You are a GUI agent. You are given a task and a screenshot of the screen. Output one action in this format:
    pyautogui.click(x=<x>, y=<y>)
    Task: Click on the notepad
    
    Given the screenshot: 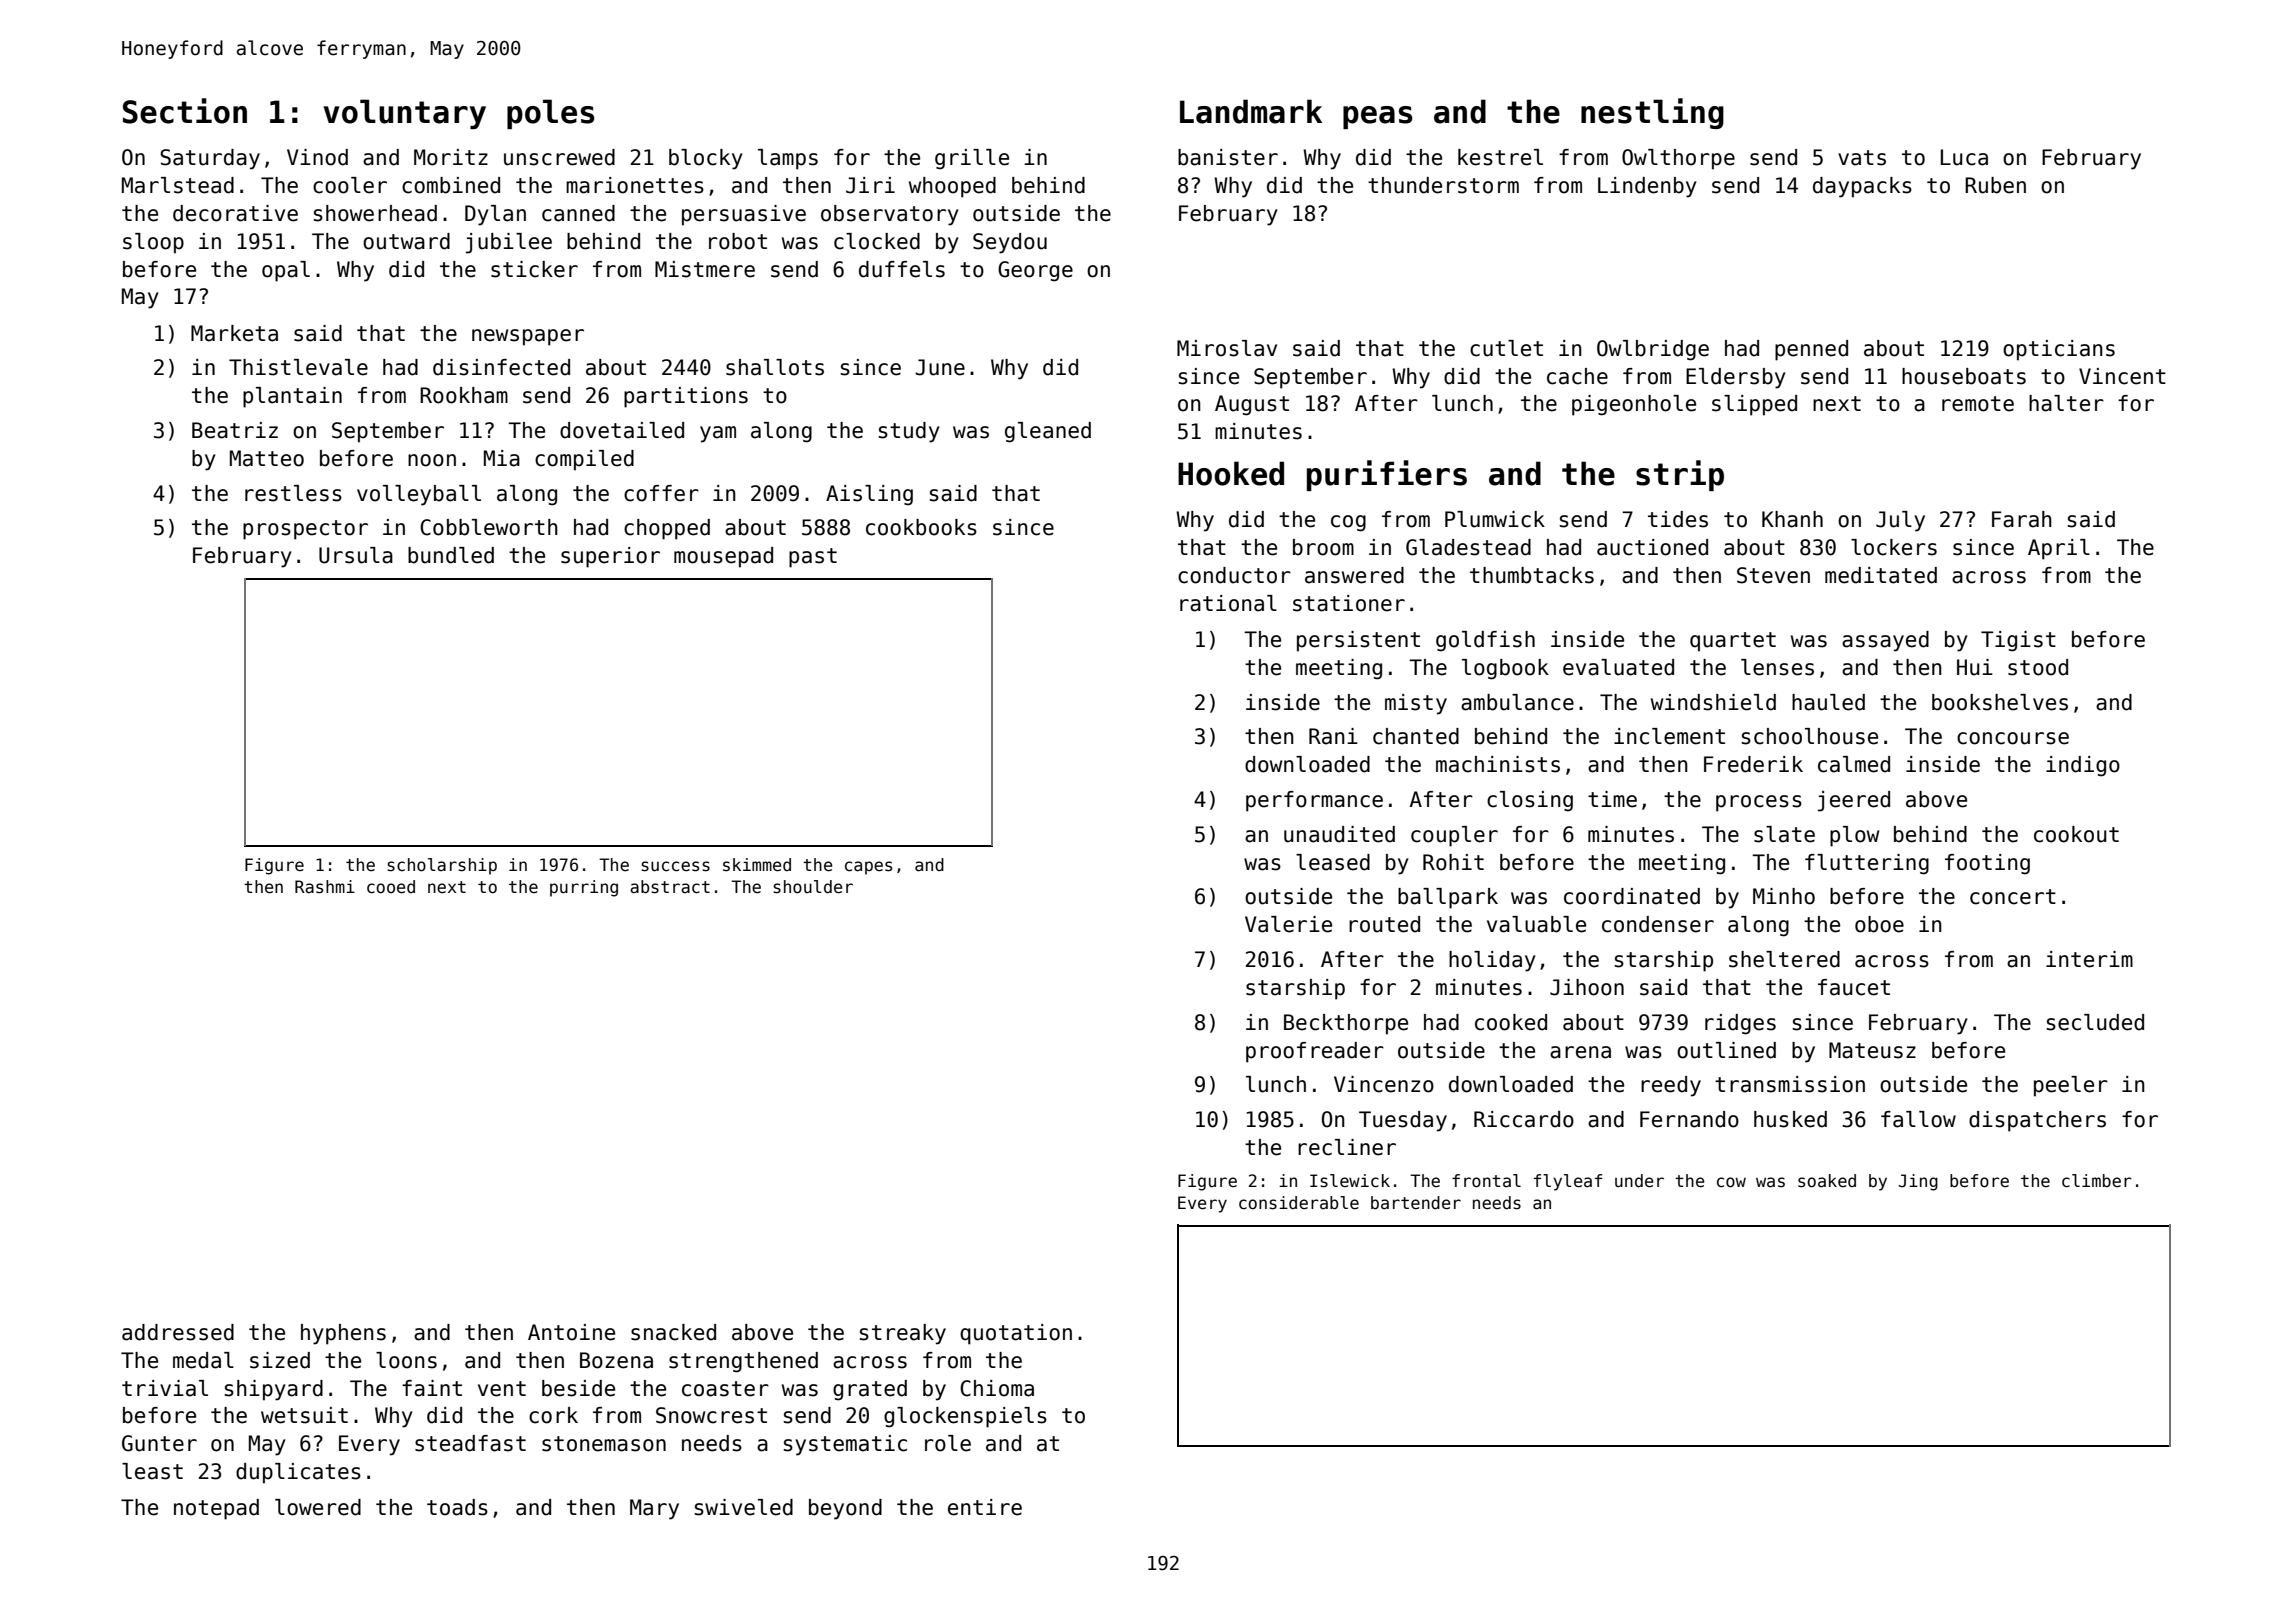 What is the action you would take?
    pyautogui.click(x=216, y=1509)
